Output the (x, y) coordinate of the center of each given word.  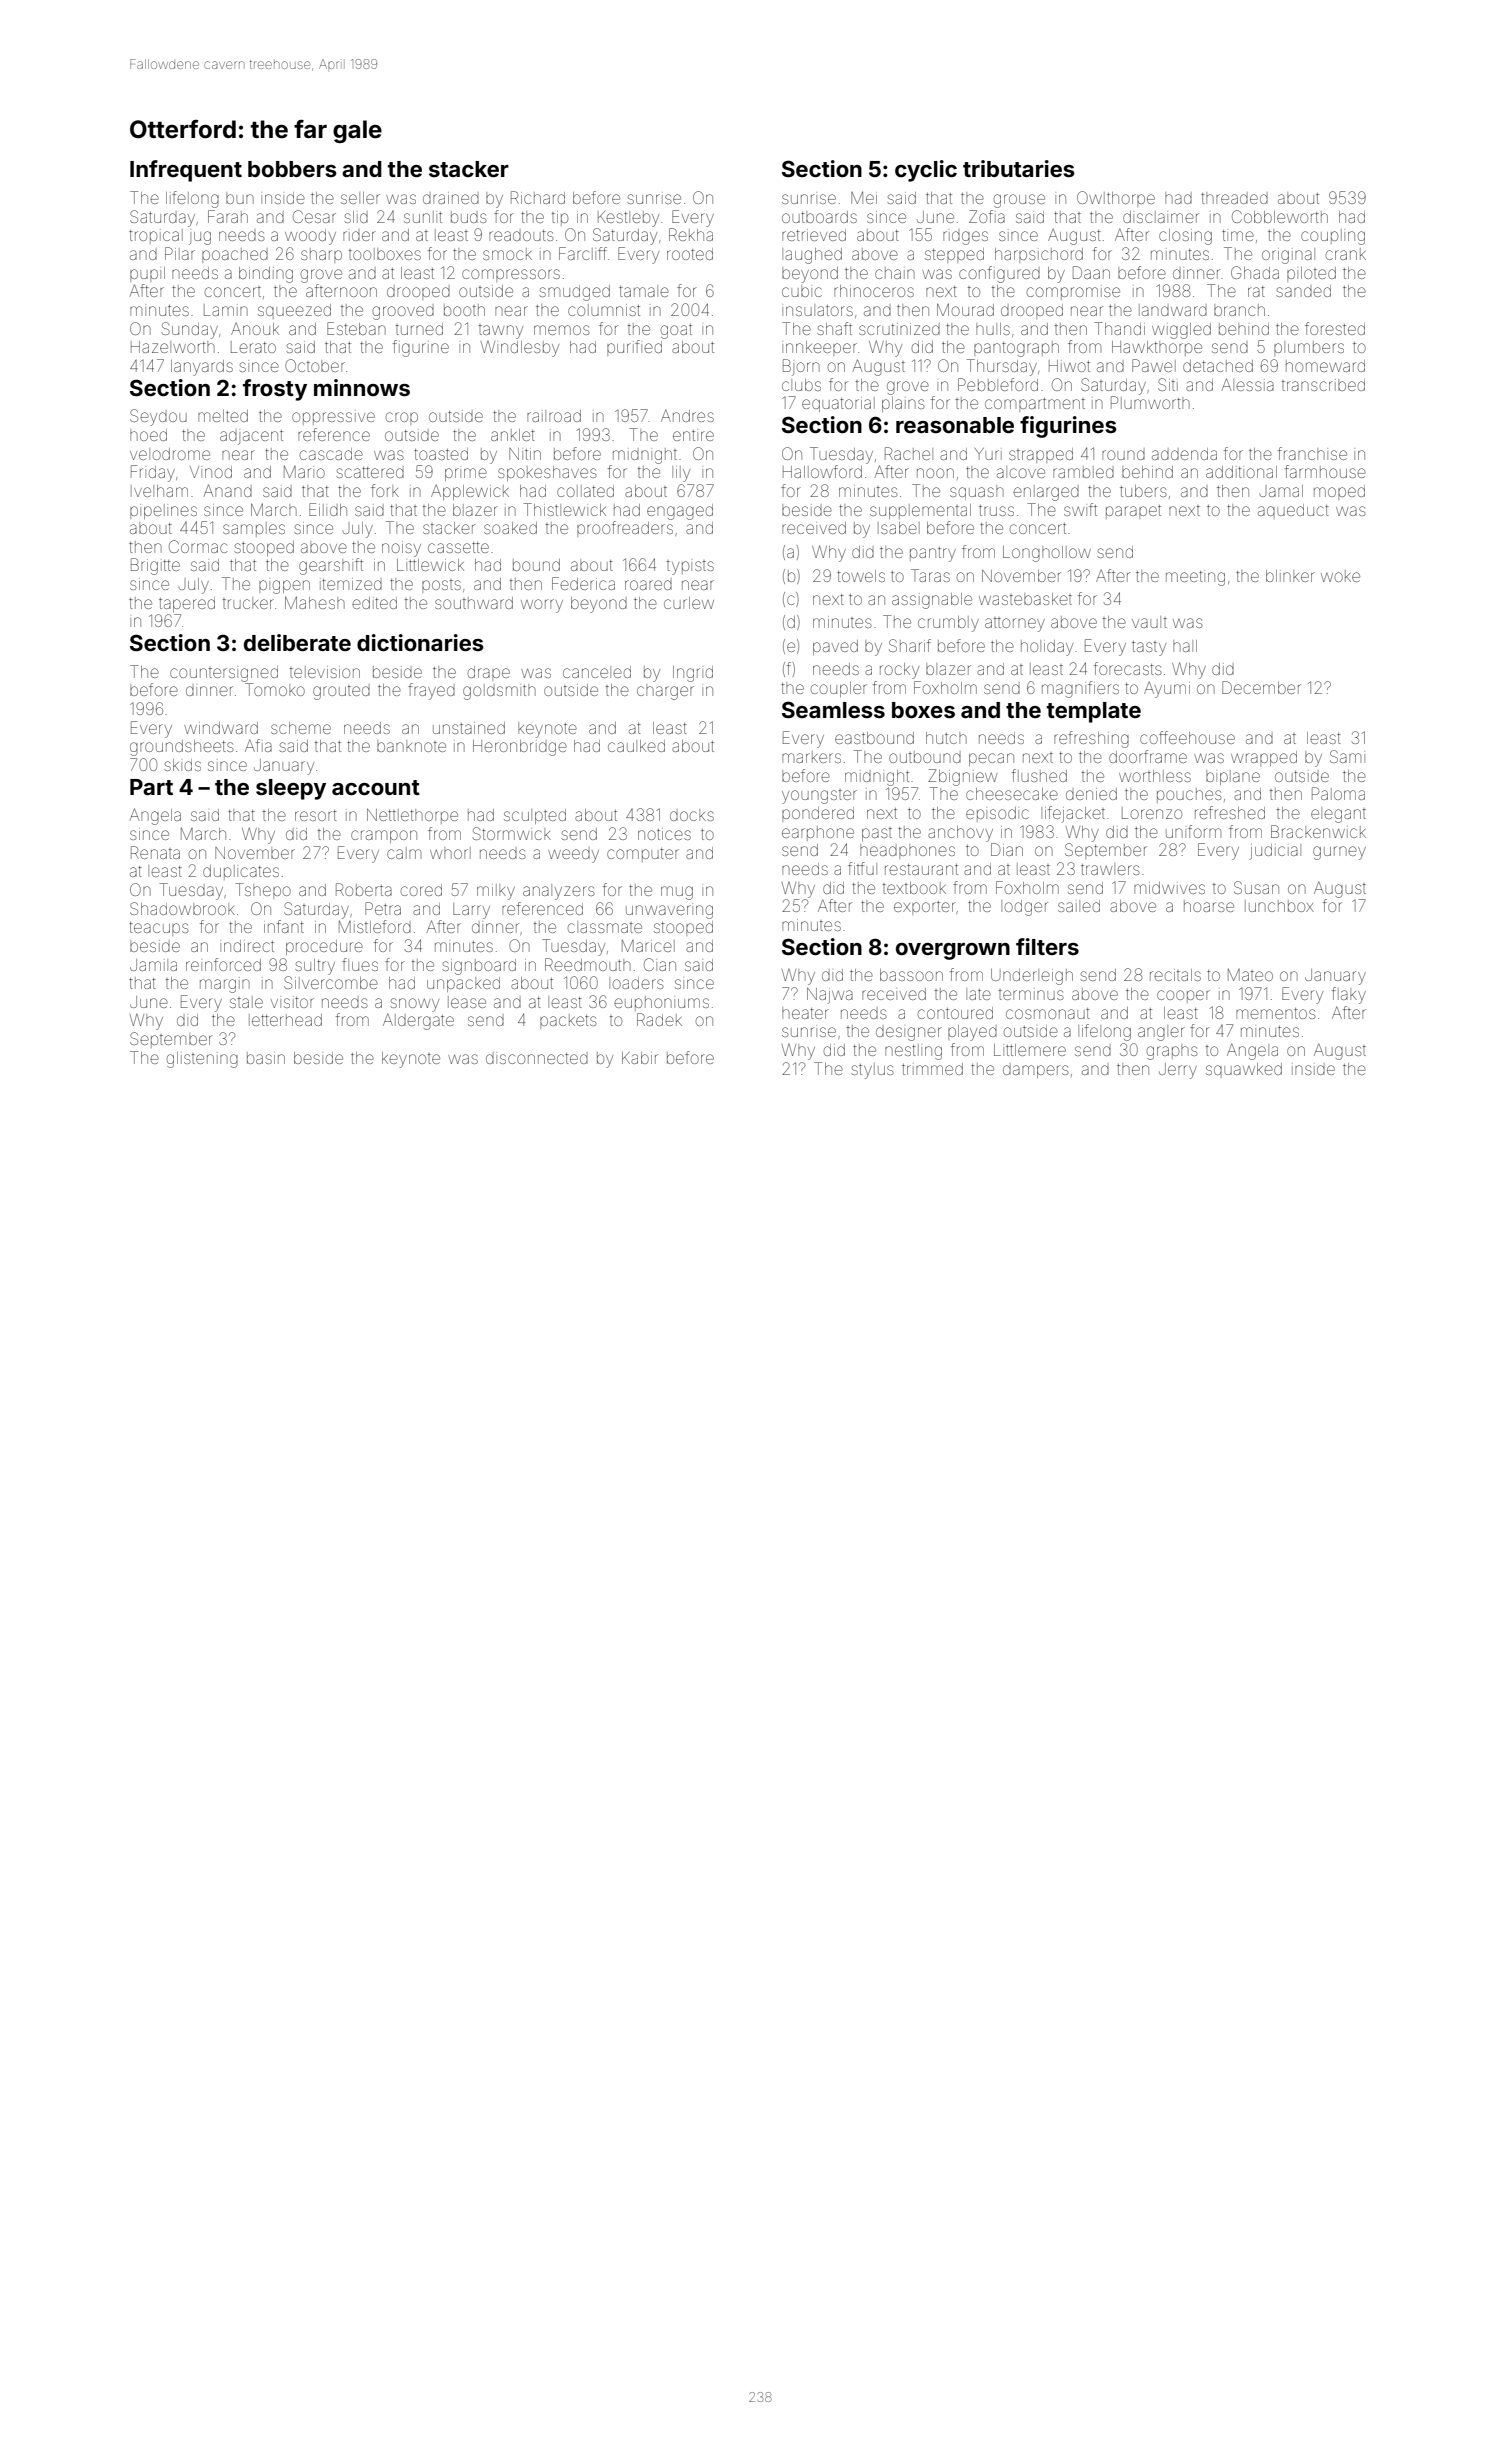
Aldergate (418, 1021)
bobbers (292, 169)
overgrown (953, 951)
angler (1161, 1033)
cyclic (926, 171)
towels (861, 576)
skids (182, 765)
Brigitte (155, 566)
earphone (818, 833)
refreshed (1230, 812)
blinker (1290, 576)
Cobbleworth (1280, 216)
